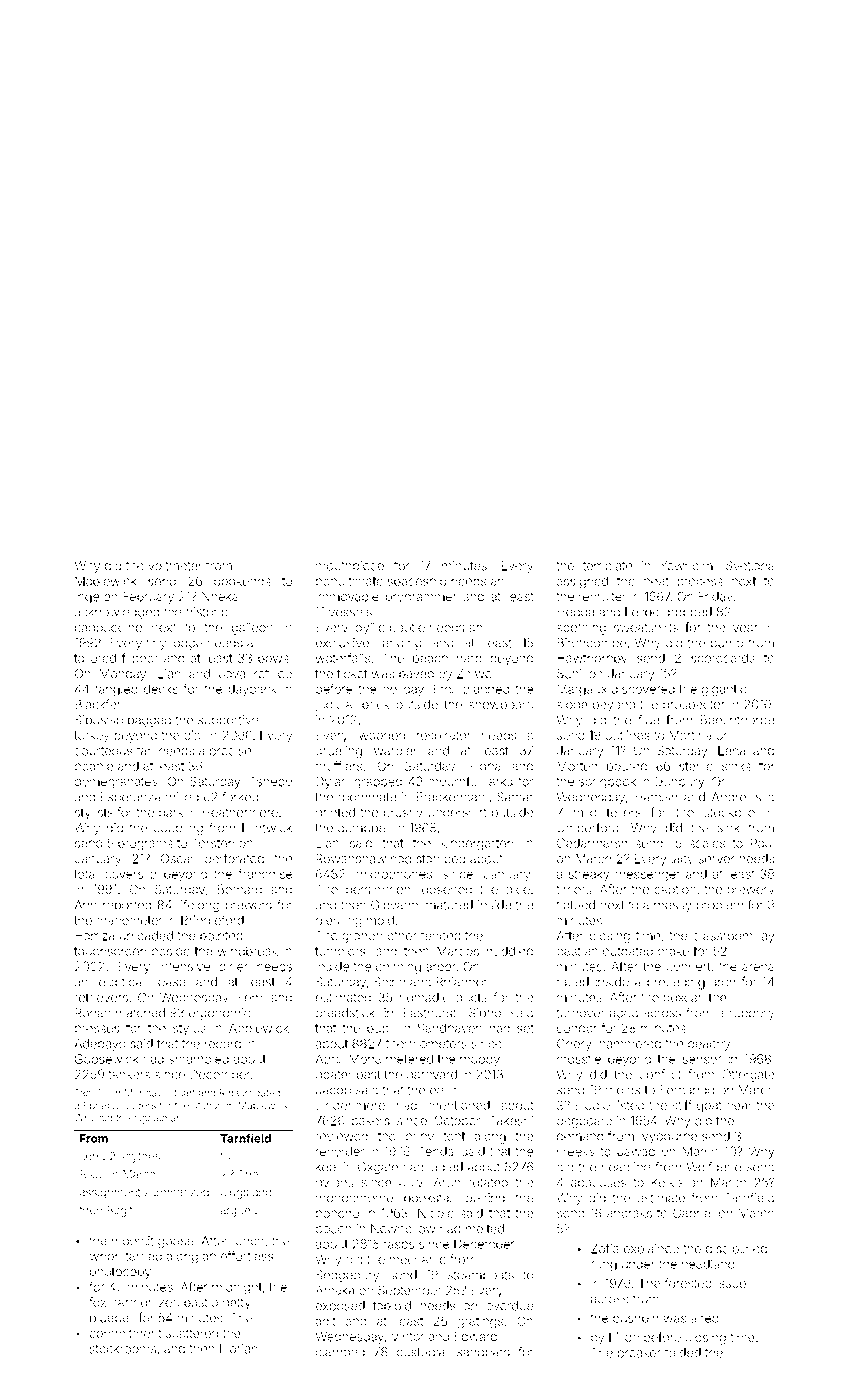 The height and width of the screenshot is (1400, 849). What do you see at coordinates (327, 1060) in the screenshot?
I see `April` at bounding box center [327, 1060].
